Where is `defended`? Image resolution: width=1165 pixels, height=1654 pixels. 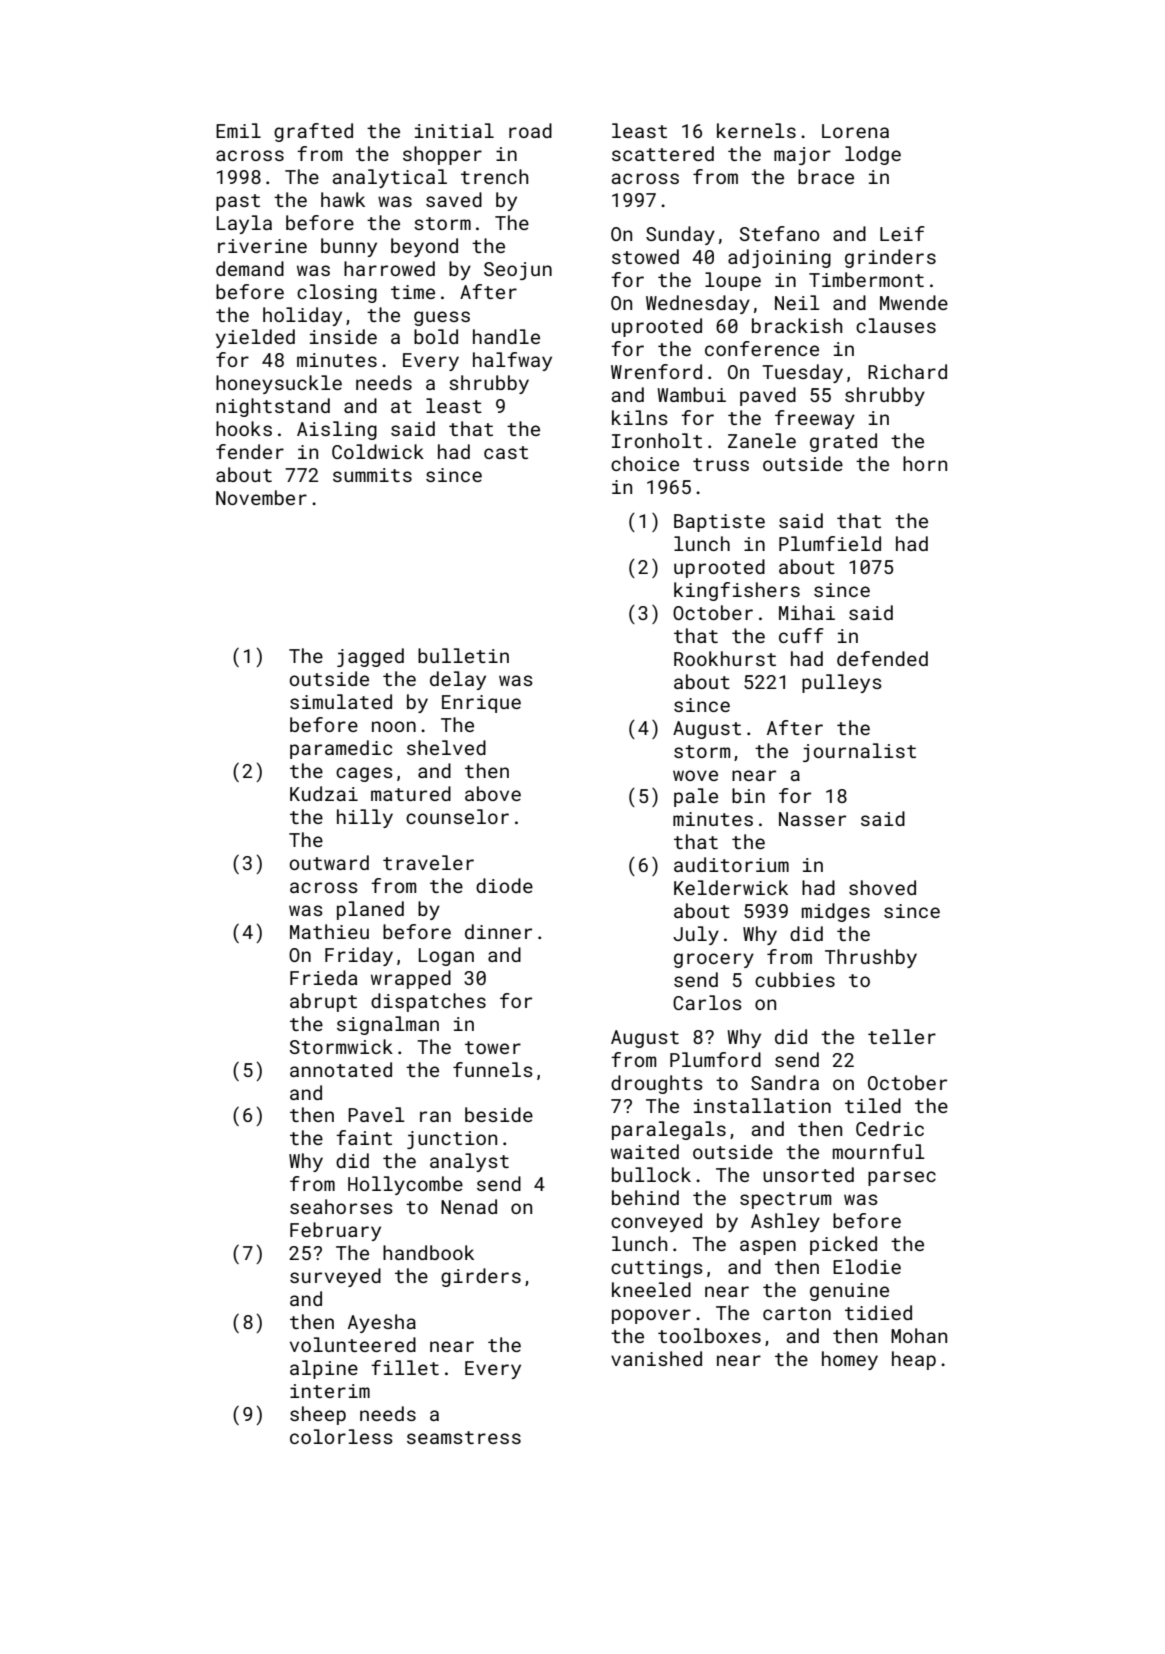 defended is located at coordinates (882, 658).
